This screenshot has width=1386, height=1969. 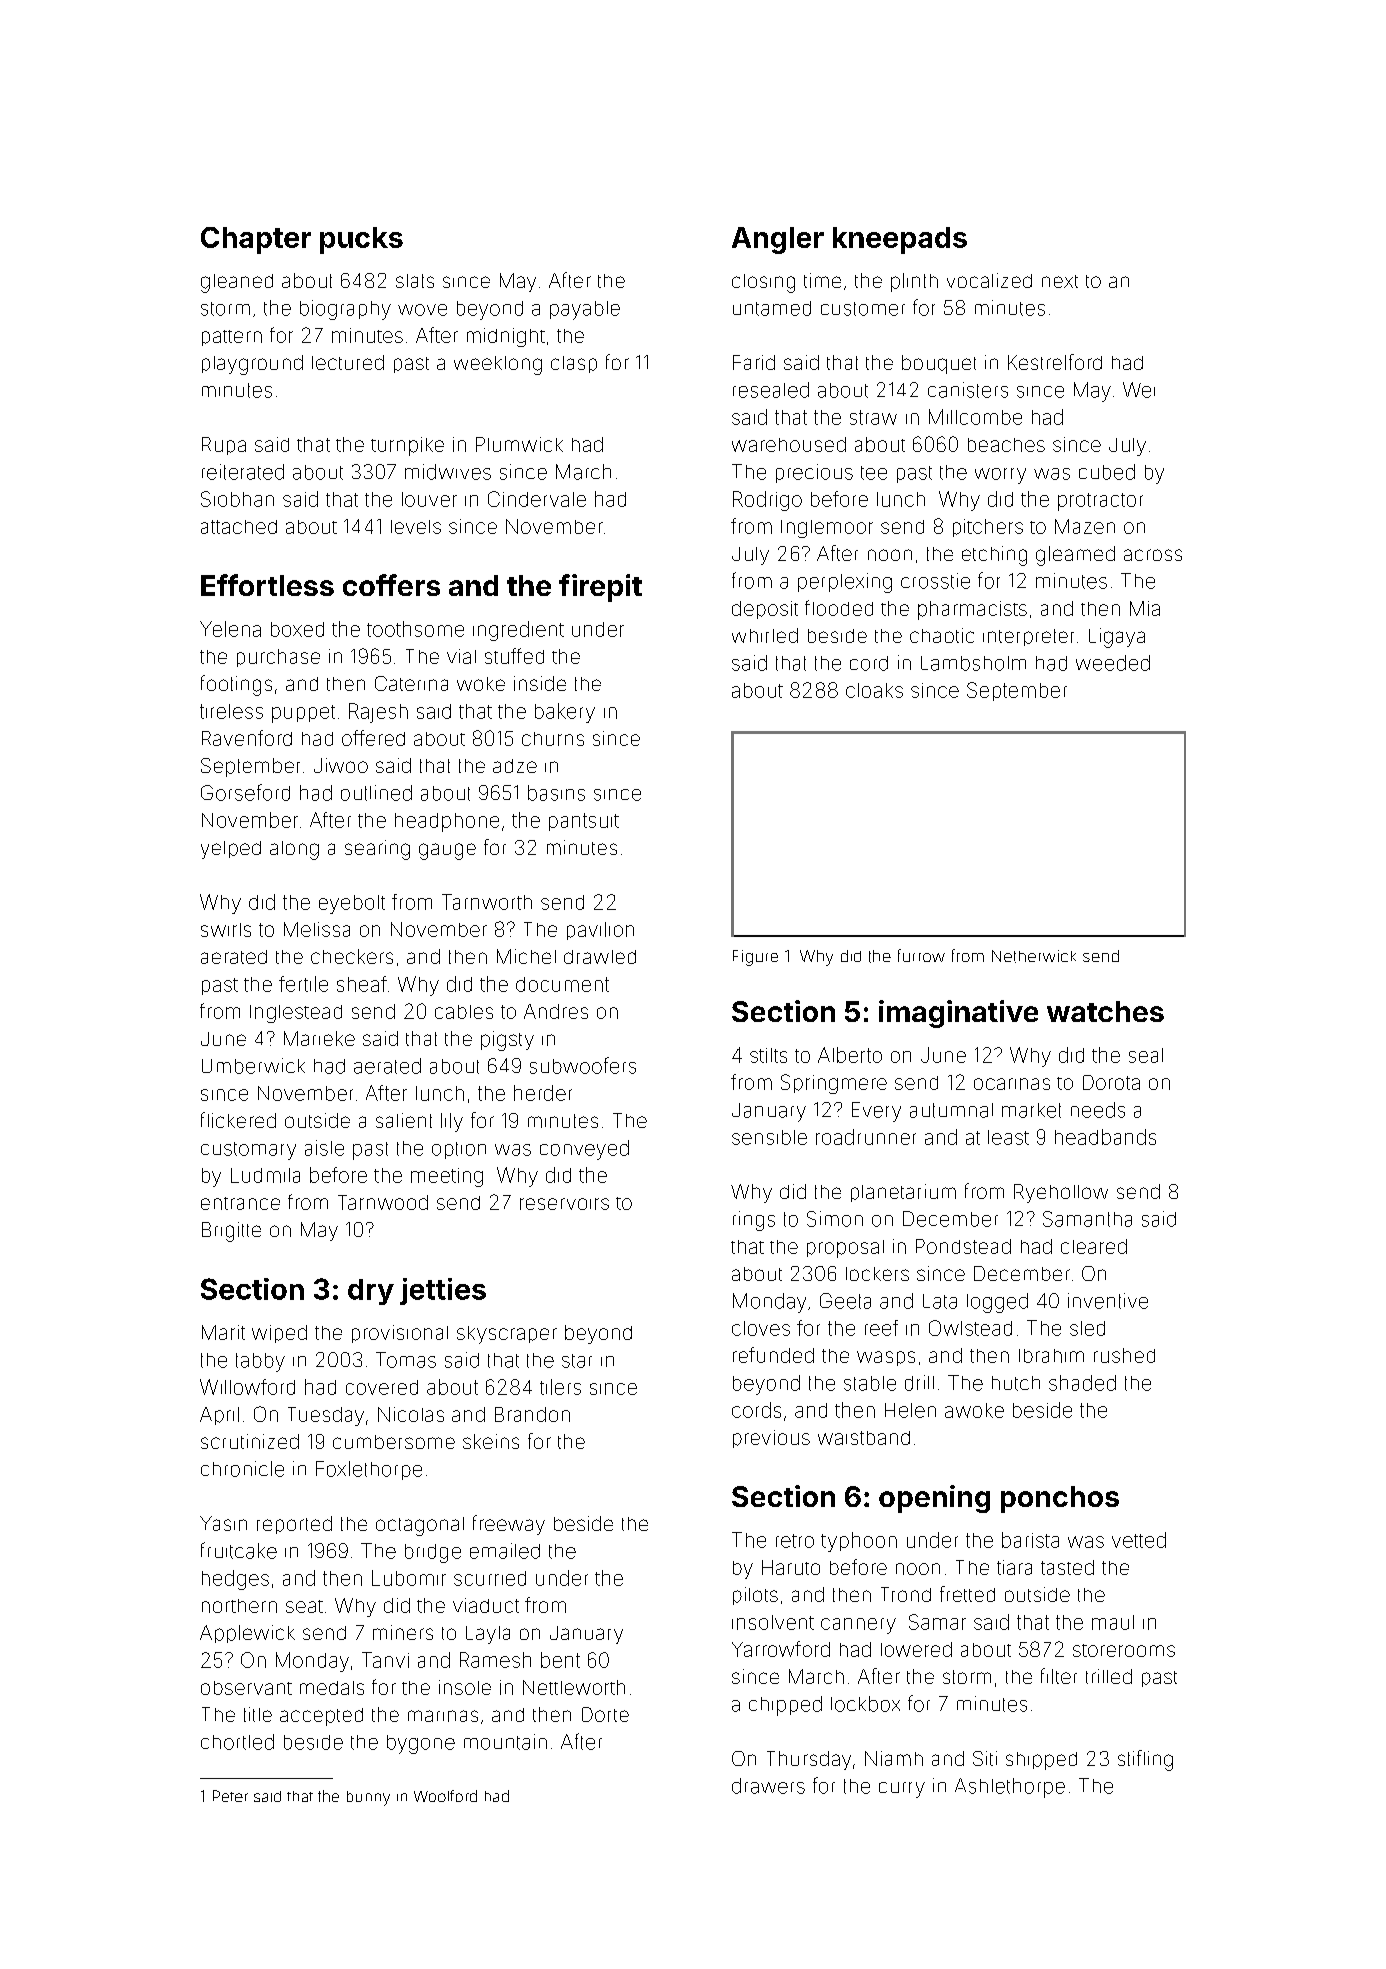 What do you see at coordinates (934, 1499) in the screenshot?
I see `opening` at bounding box center [934, 1499].
